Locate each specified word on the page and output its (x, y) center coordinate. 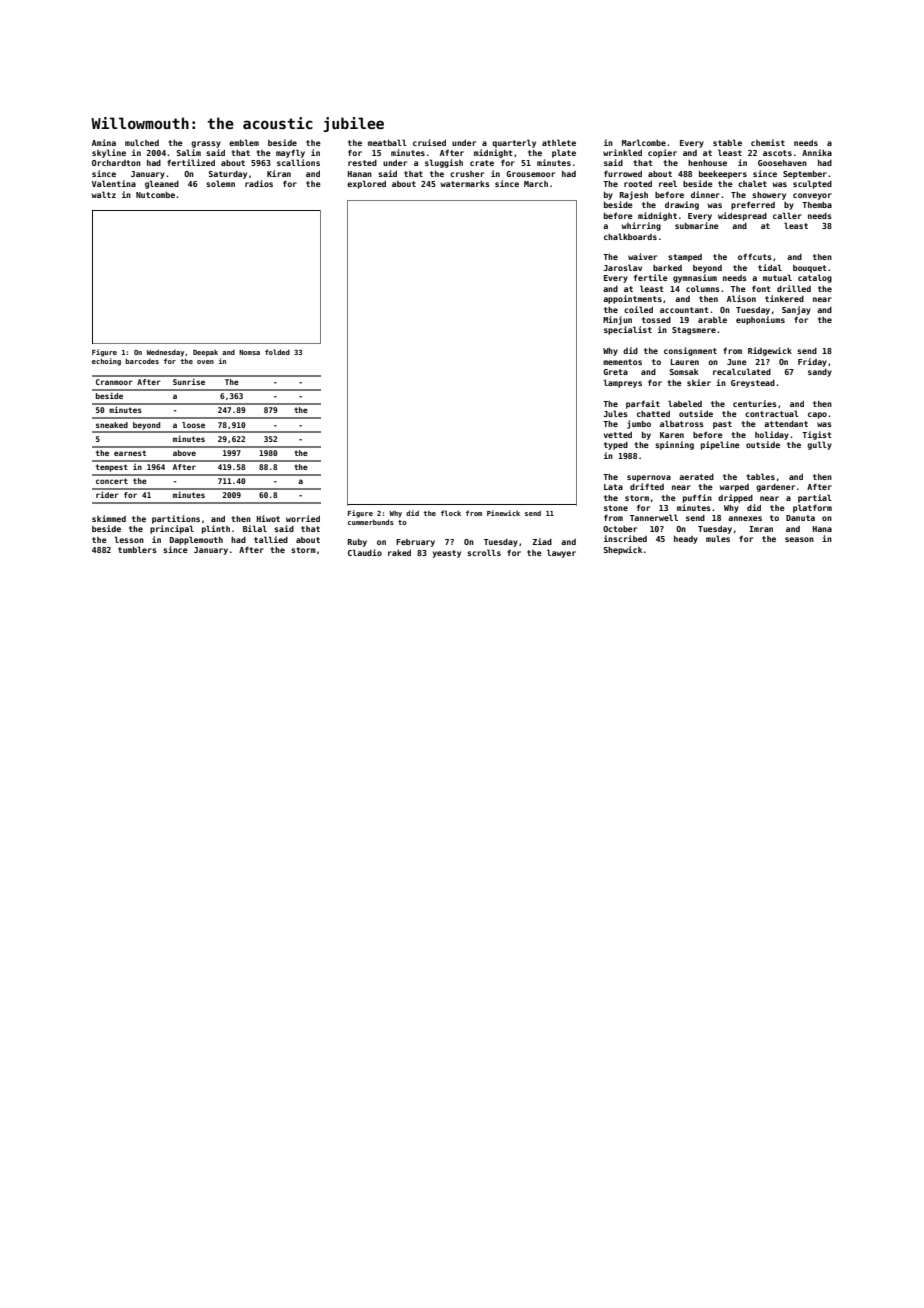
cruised (429, 142)
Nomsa (249, 352)
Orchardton (116, 163)
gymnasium (695, 278)
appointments (632, 299)
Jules (615, 413)
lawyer (561, 553)
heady (686, 540)
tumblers (137, 549)
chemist (768, 142)
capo (817, 415)
